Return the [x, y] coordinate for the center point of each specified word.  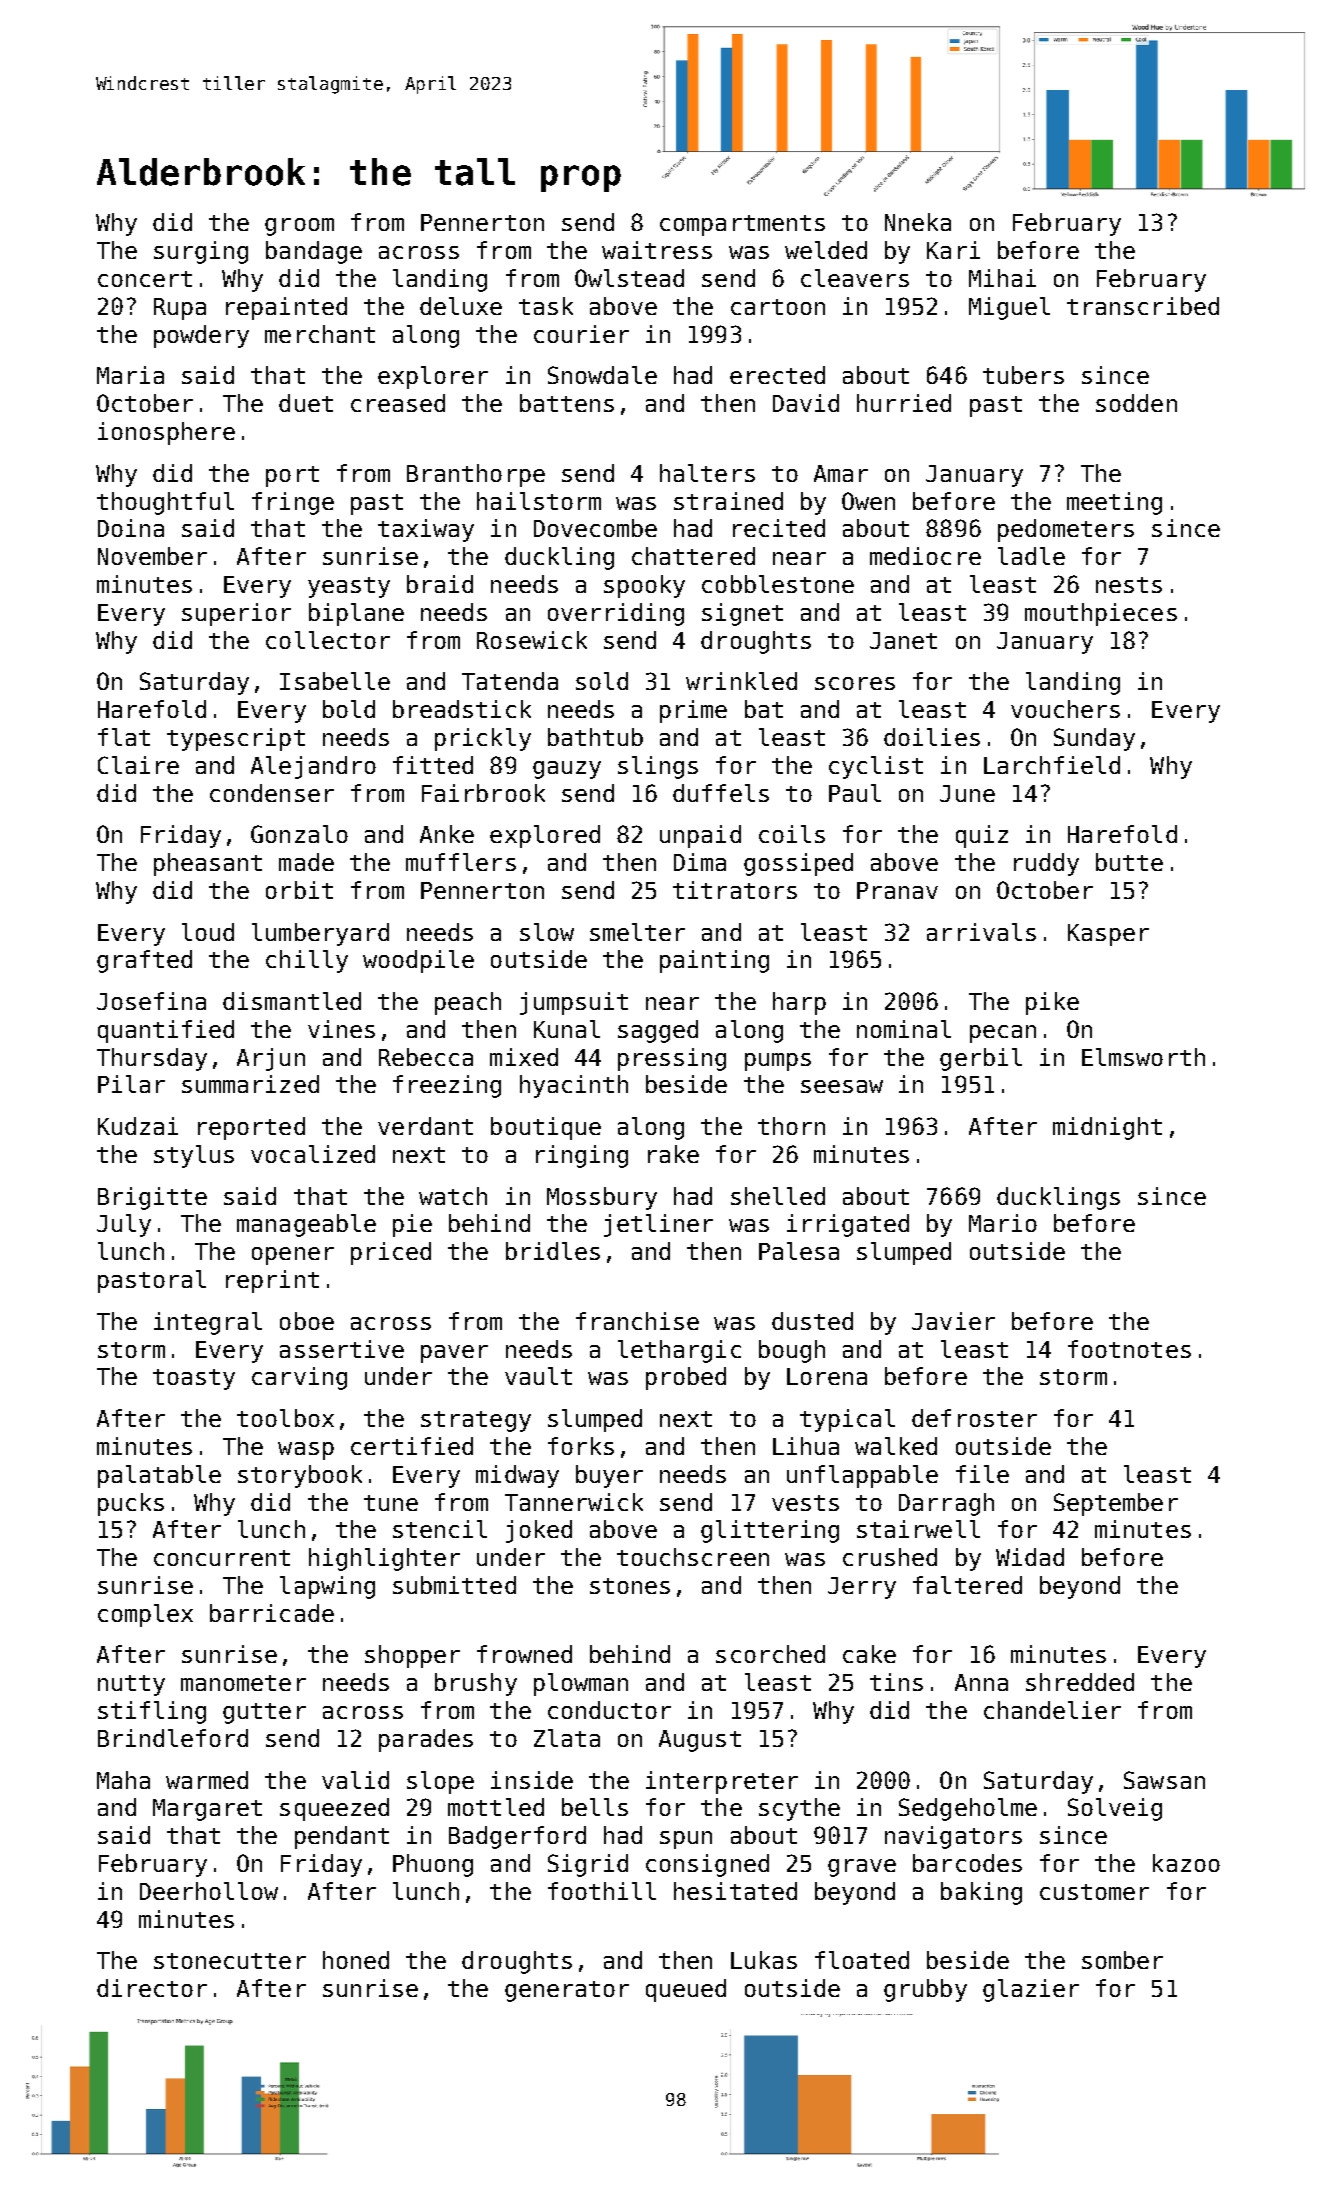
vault [538, 1376]
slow [547, 932]
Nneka [918, 222]
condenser [272, 793]
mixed [524, 1057]
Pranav [897, 890]
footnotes [1129, 1349]
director [152, 1988]
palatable [159, 1476]
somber [1122, 1960]
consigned [707, 1865]
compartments [742, 225]
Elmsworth [1143, 1057]
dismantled [292, 1001]
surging [201, 252]
